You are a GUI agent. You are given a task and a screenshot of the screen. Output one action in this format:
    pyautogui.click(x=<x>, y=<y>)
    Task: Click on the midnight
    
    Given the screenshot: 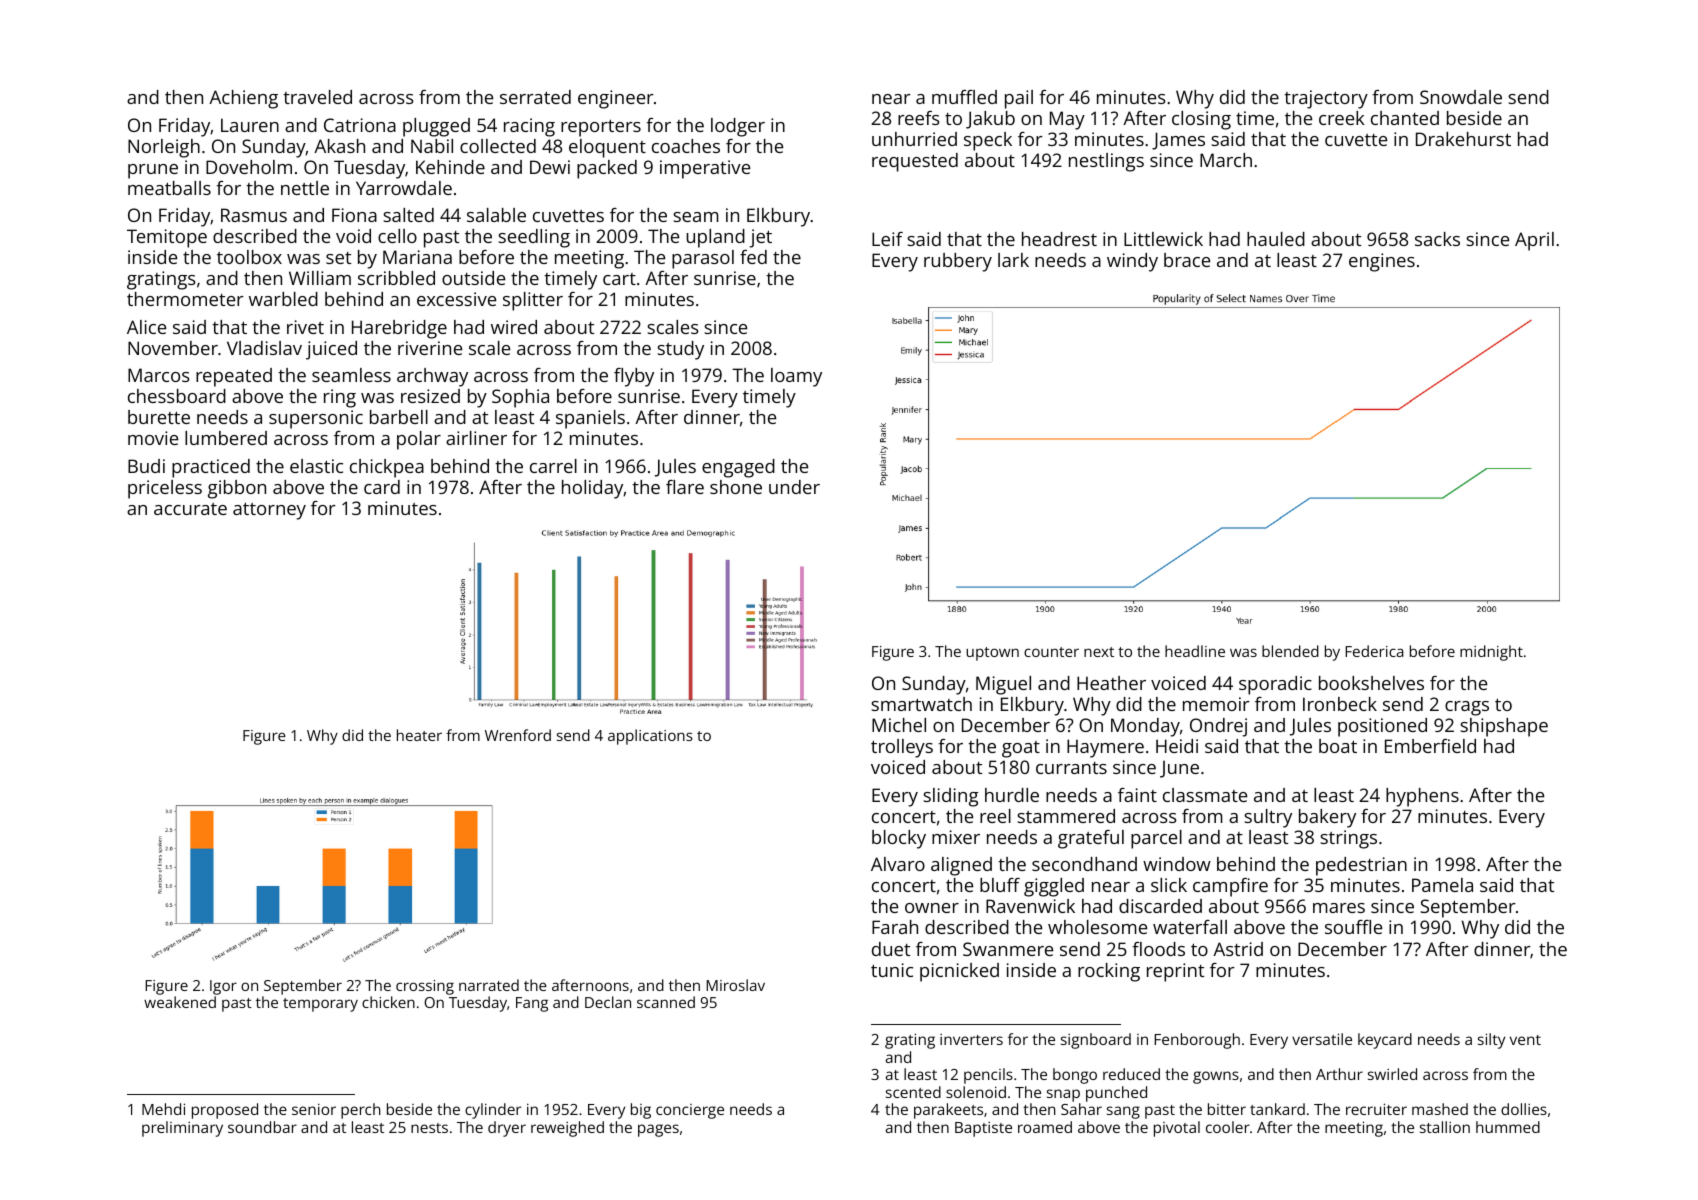 What is the action you would take?
    pyautogui.click(x=1491, y=653)
